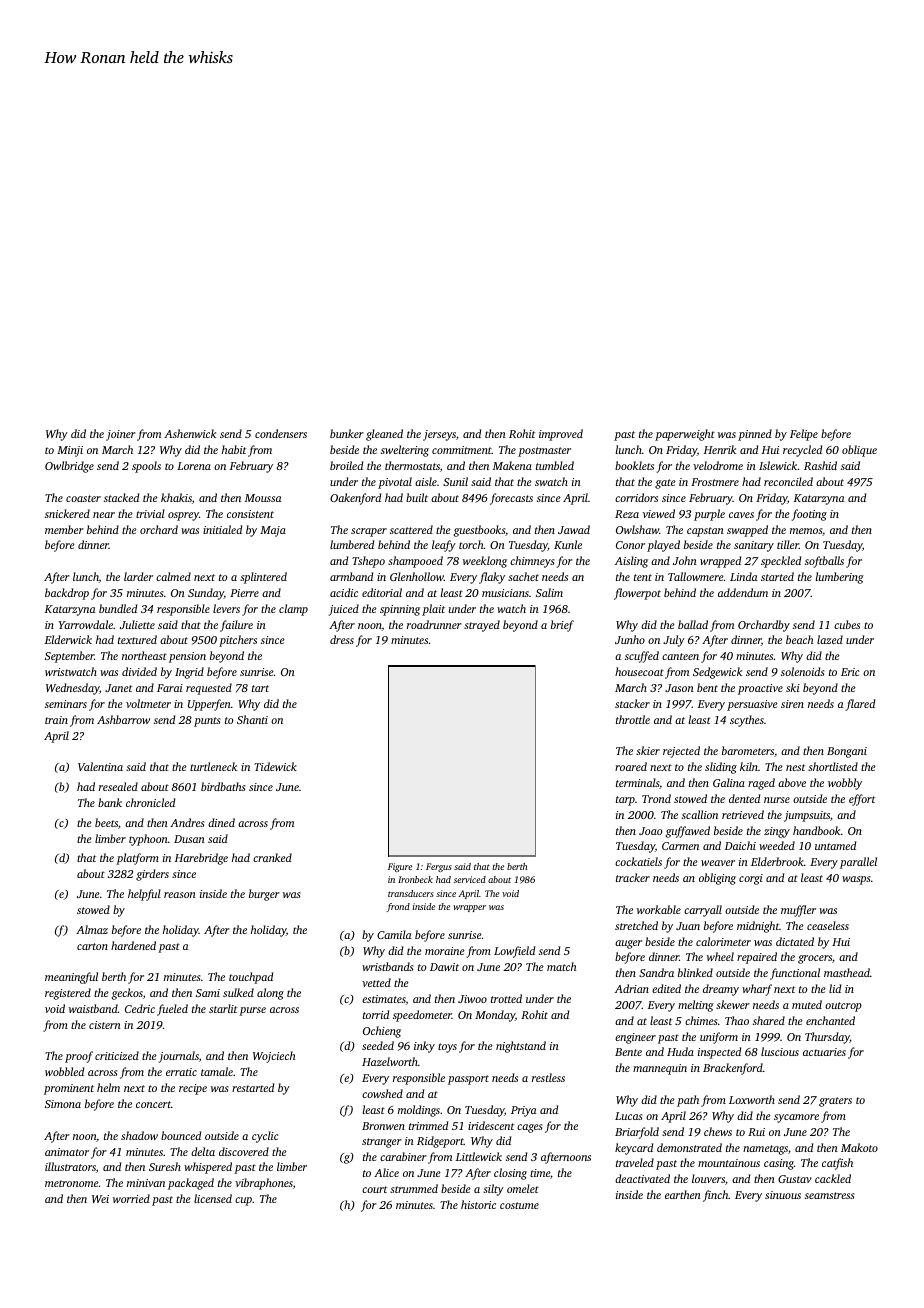 The height and width of the screenshot is (1308, 924). Describe the element at coordinates (743, 576) in the screenshot. I see `Linda` at that location.
